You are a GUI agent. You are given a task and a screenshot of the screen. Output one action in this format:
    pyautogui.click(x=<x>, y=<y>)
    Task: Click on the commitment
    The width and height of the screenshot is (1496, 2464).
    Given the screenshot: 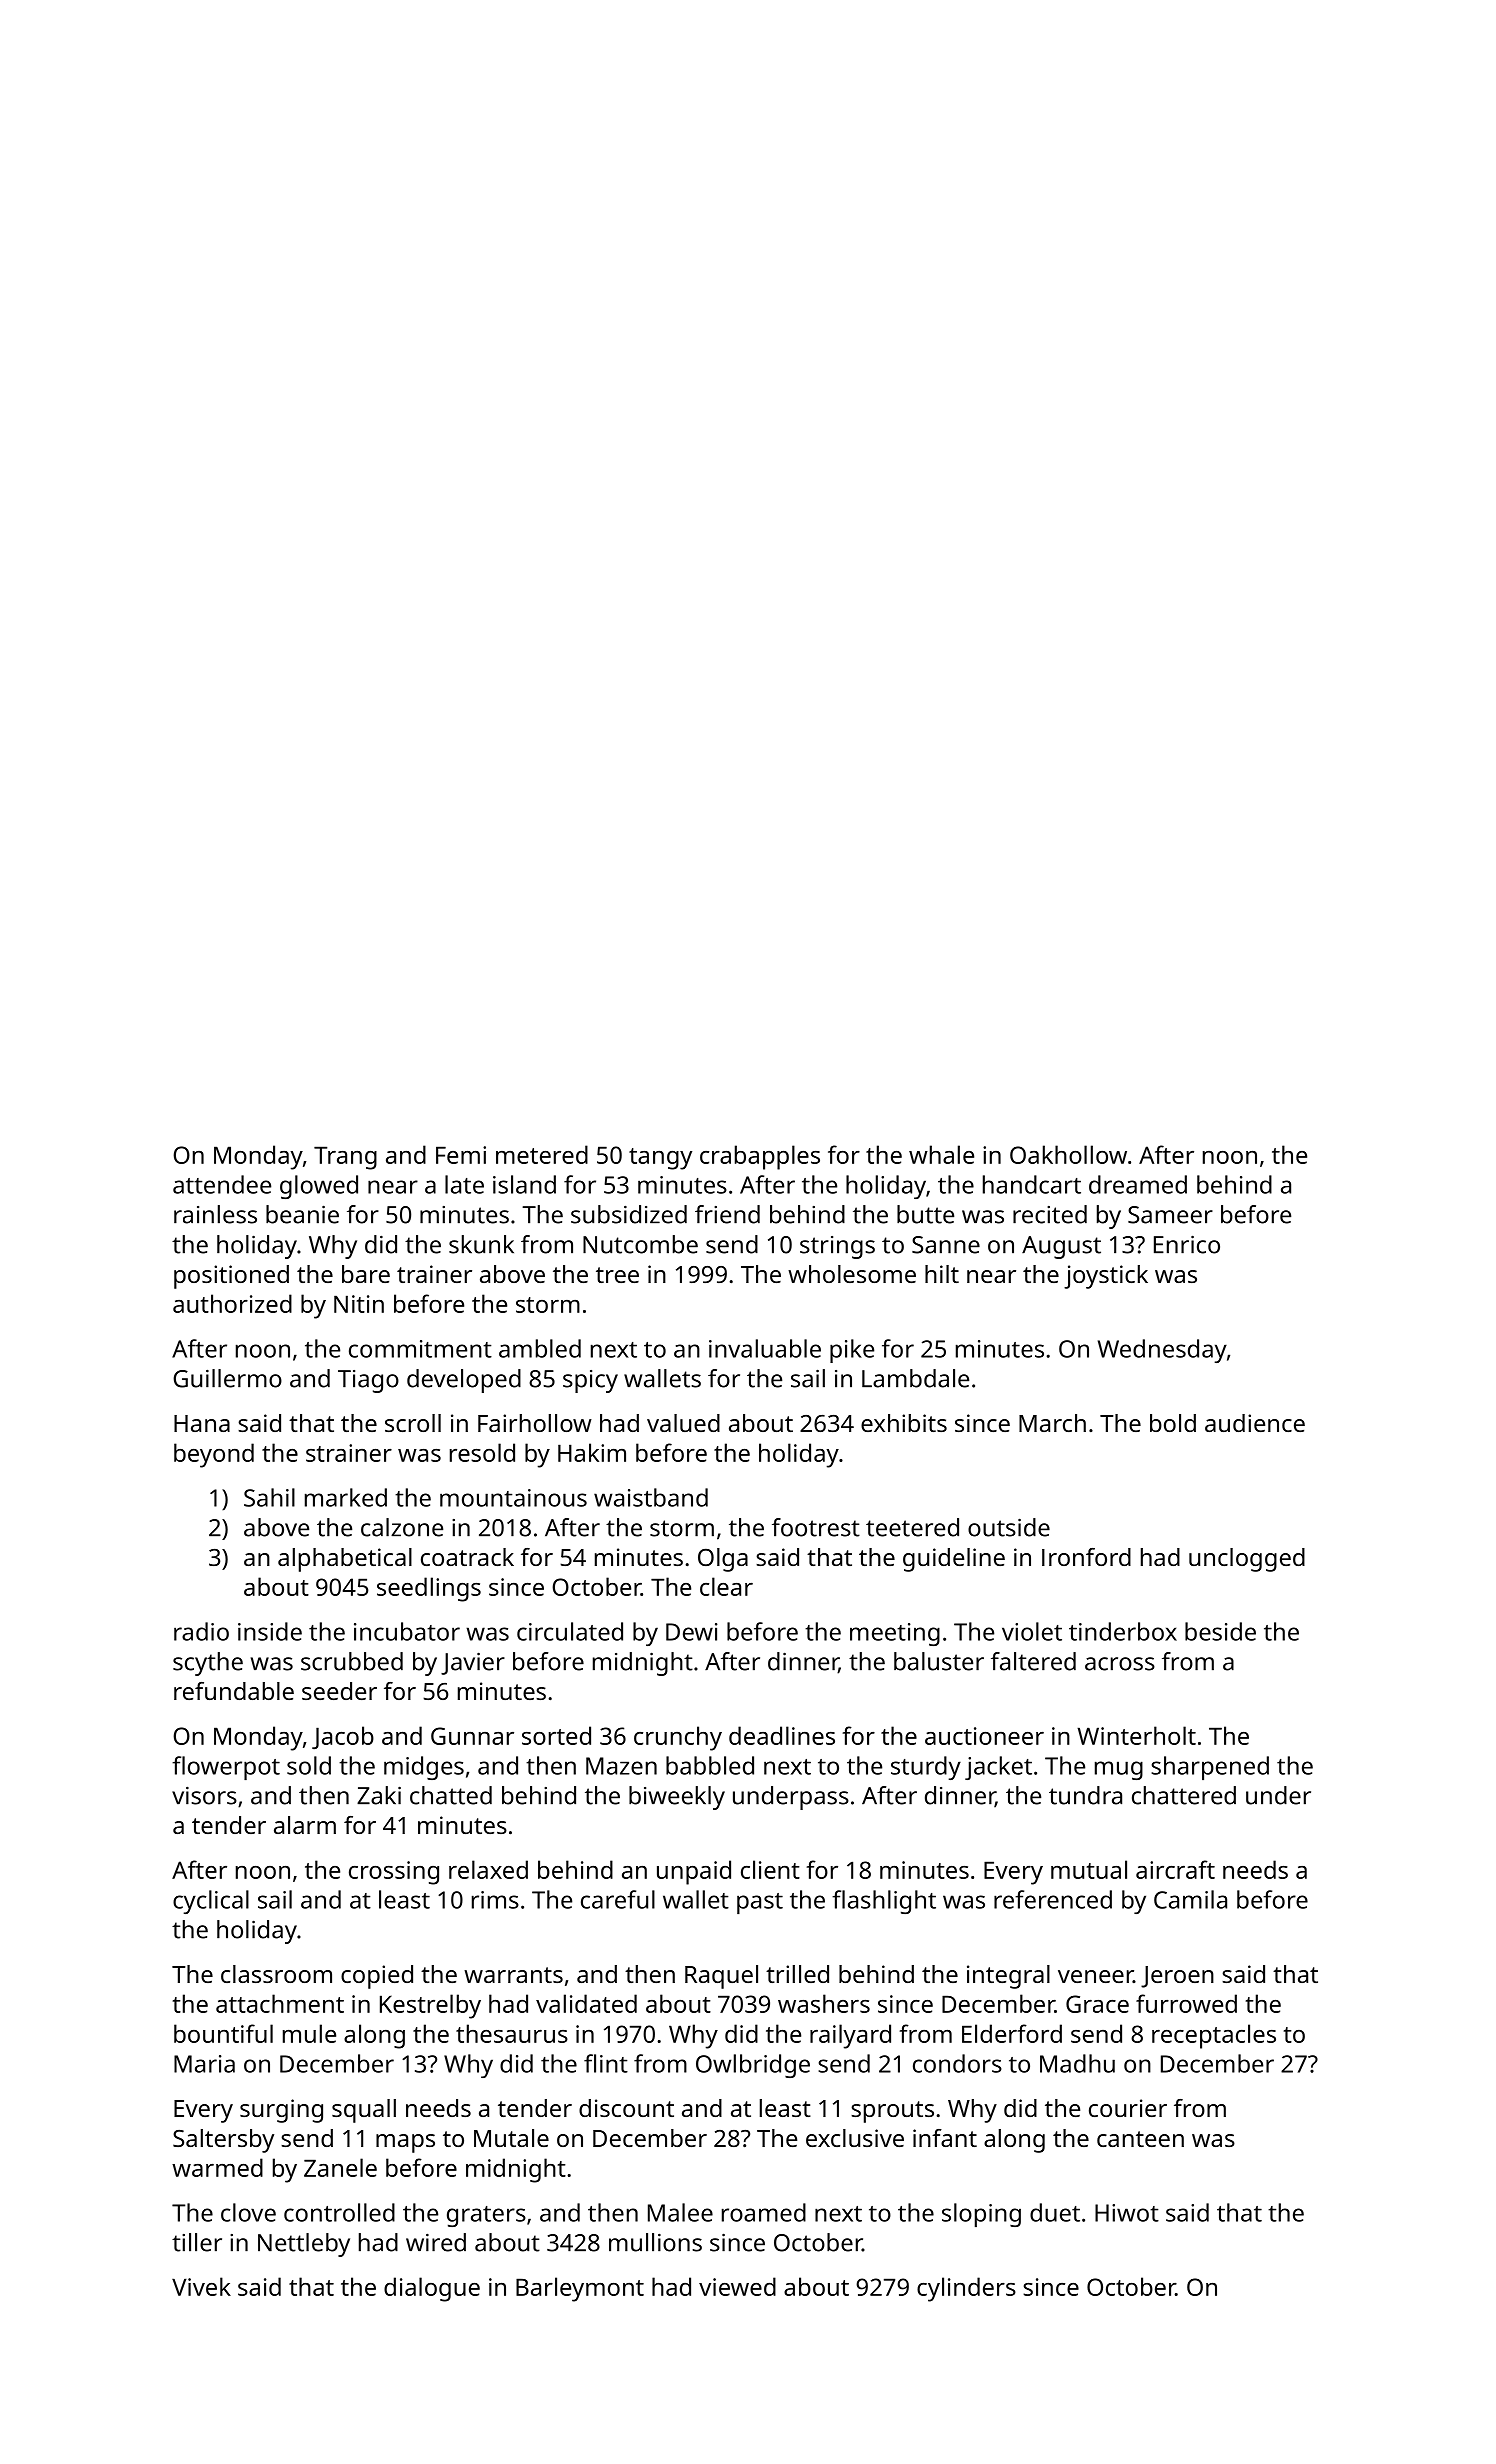 What is the action you would take?
    pyautogui.click(x=420, y=1349)
